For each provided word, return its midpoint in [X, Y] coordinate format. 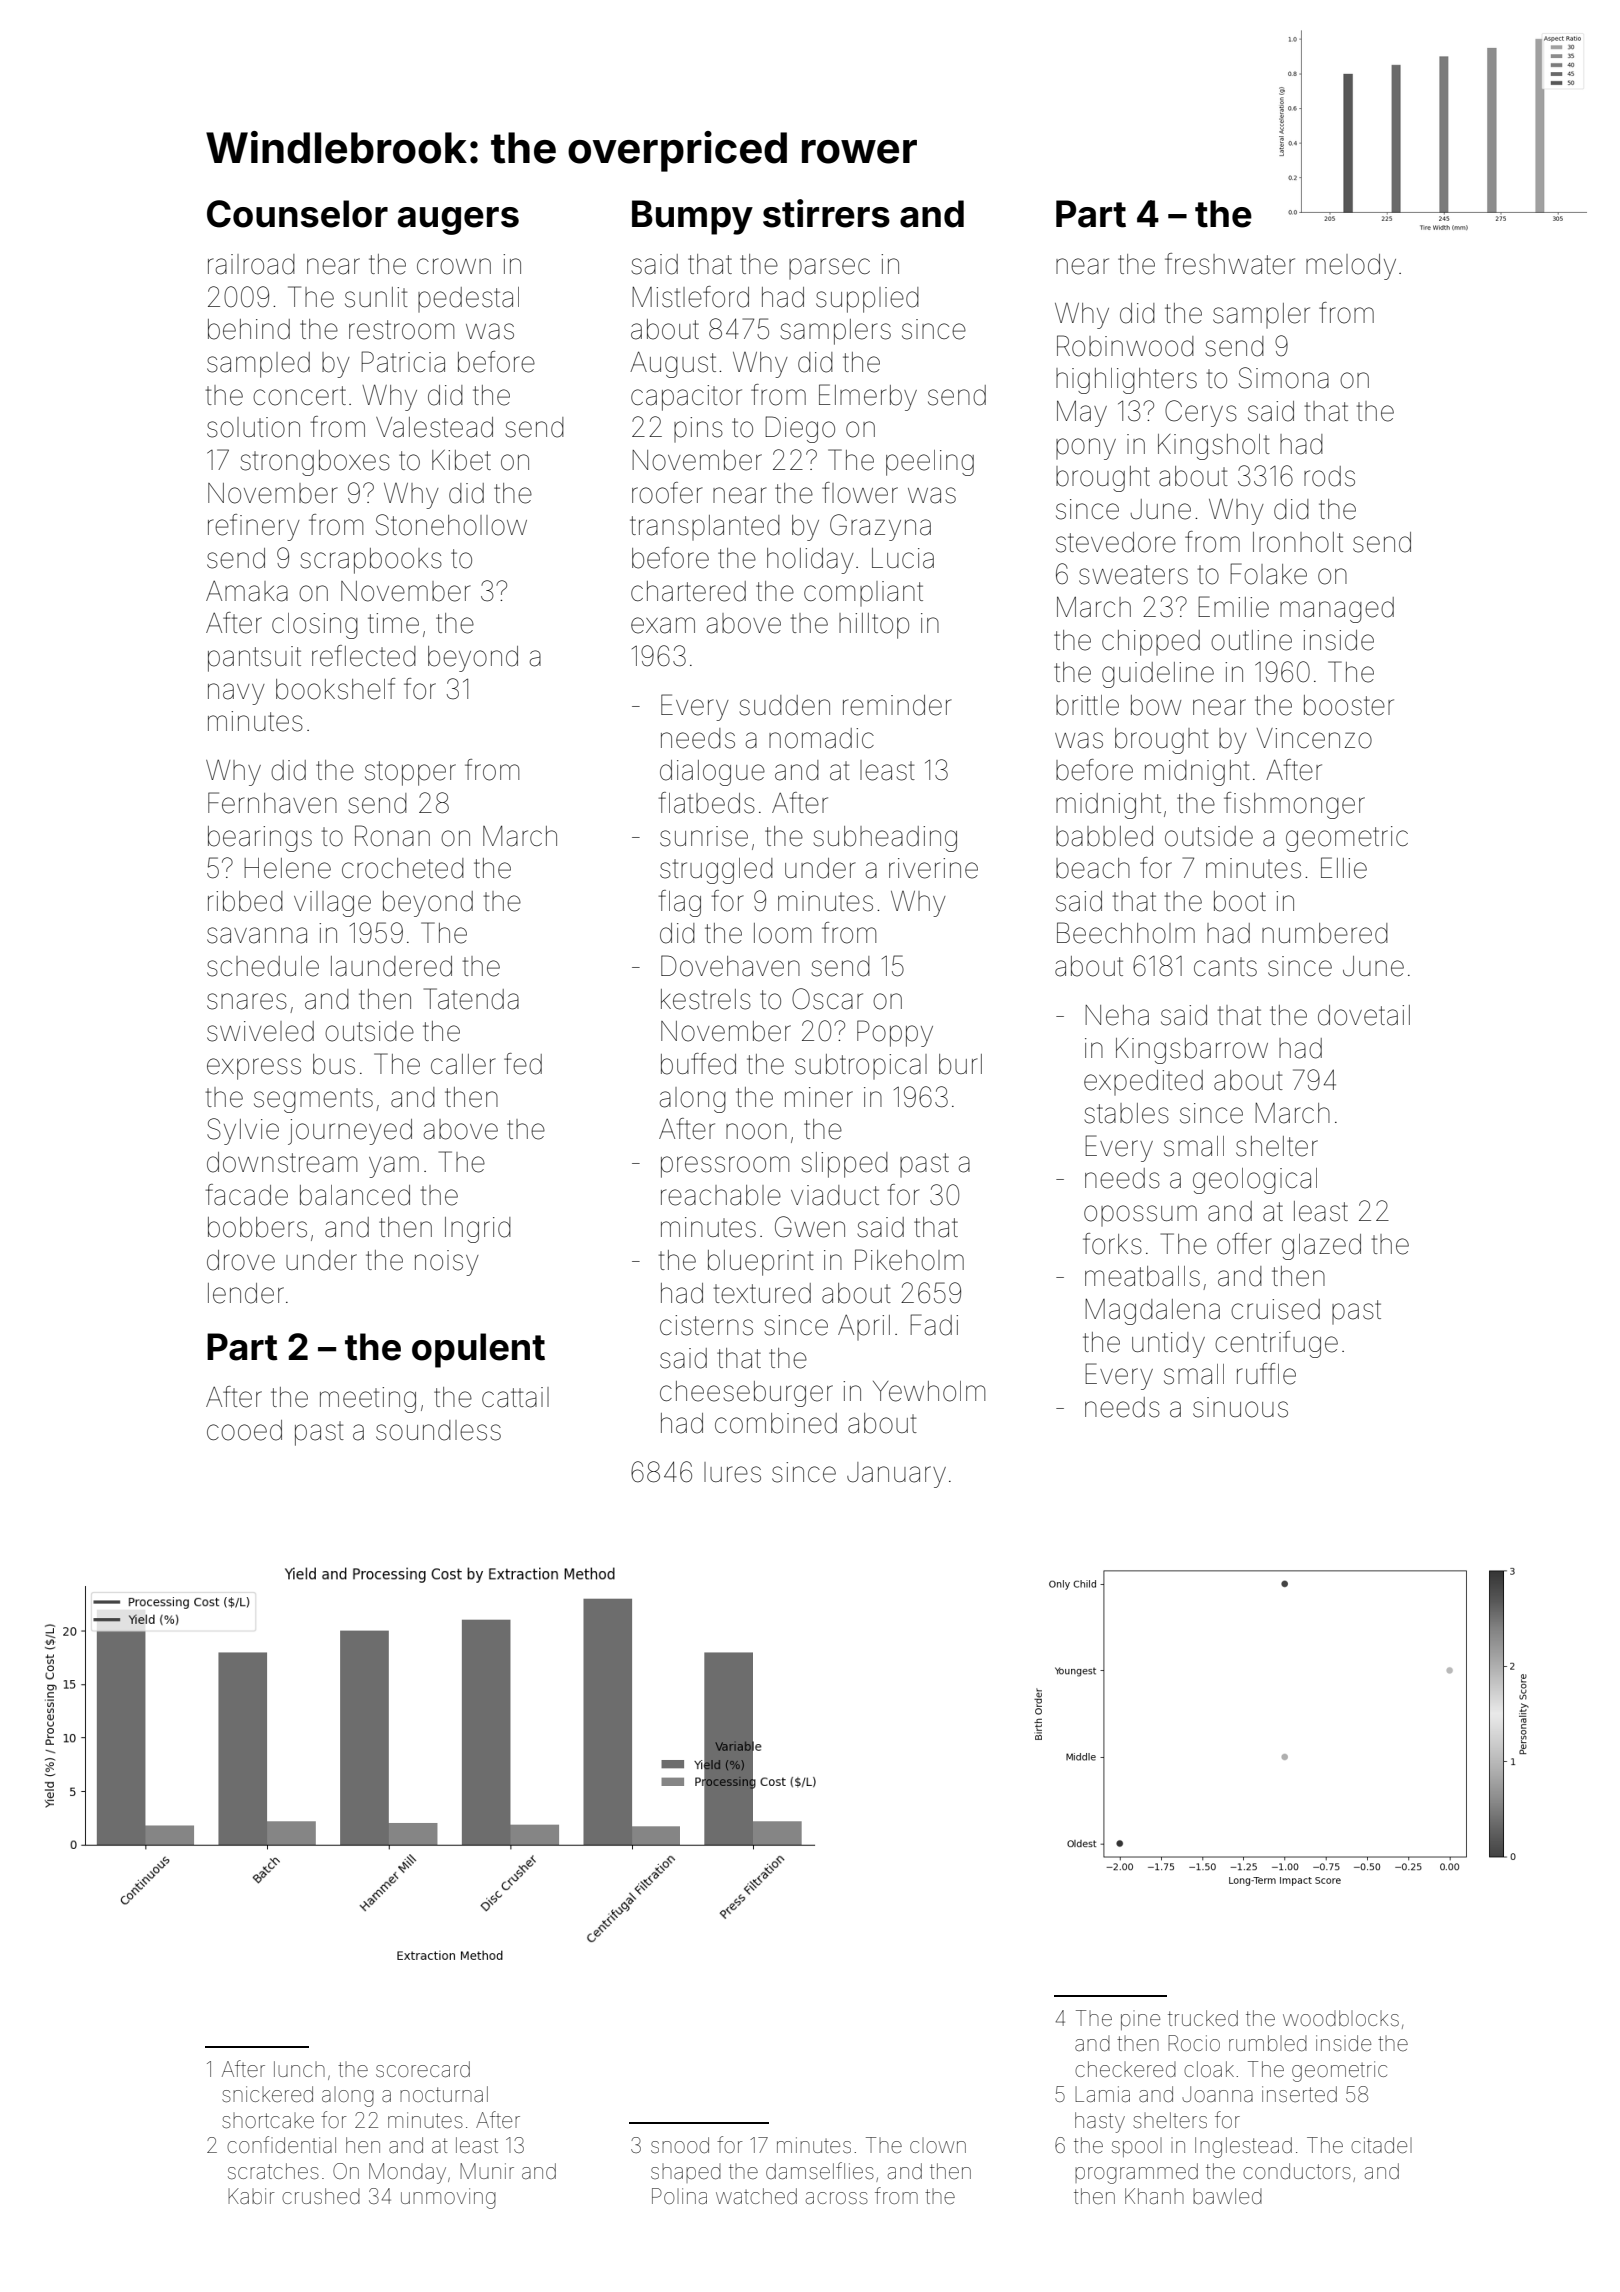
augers [458, 221]
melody [1351, 267]
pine [1140, 2020]
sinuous [1240, 1407]
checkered [1125, 2069]
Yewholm [929, 1391]
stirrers [826, 213]
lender [246, 1293]
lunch [299, 2069]
